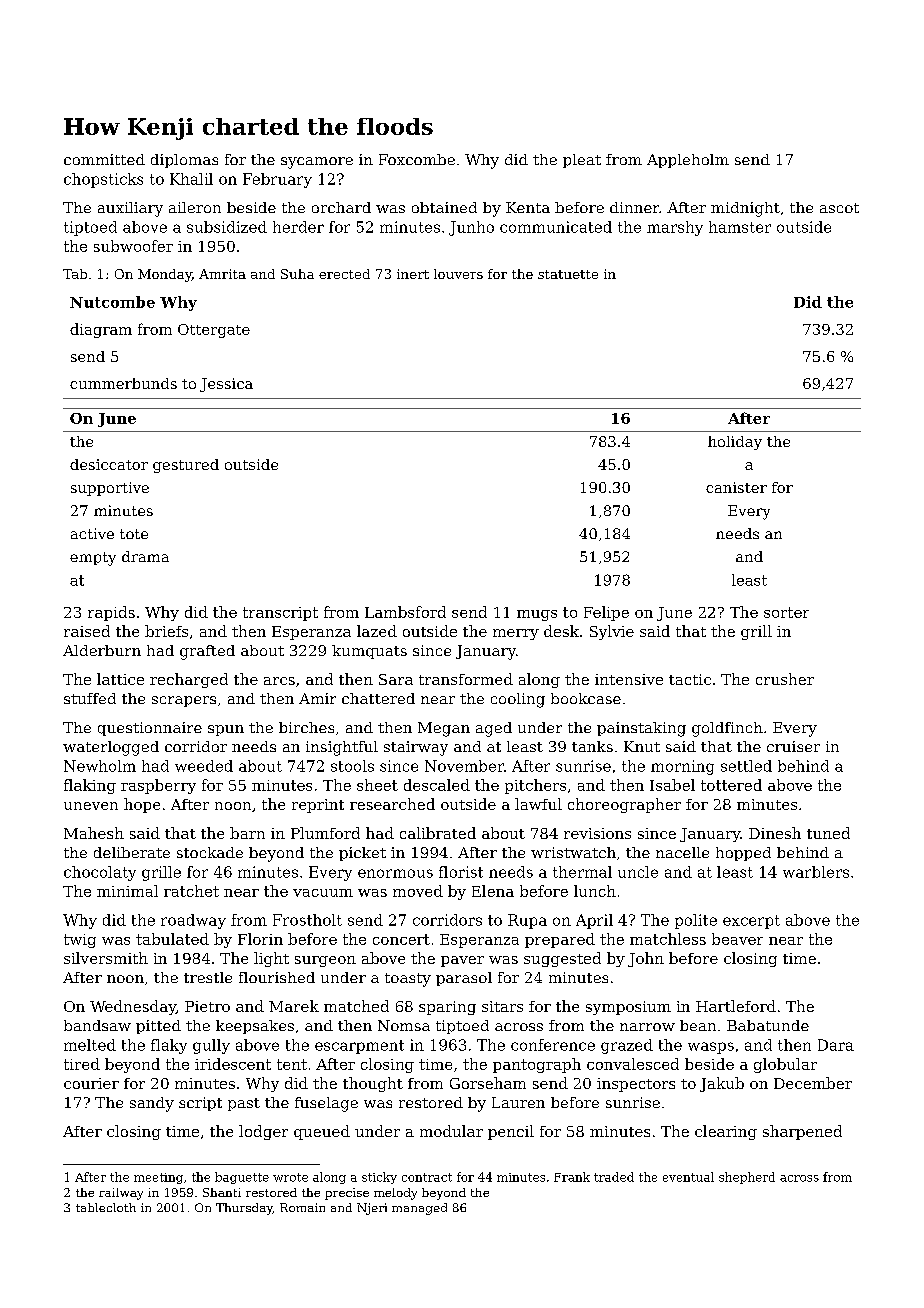 This page has height=1308, width=924. Describe the element at coordinates (158, 1027) in the page. I see `pitted` at that location.
